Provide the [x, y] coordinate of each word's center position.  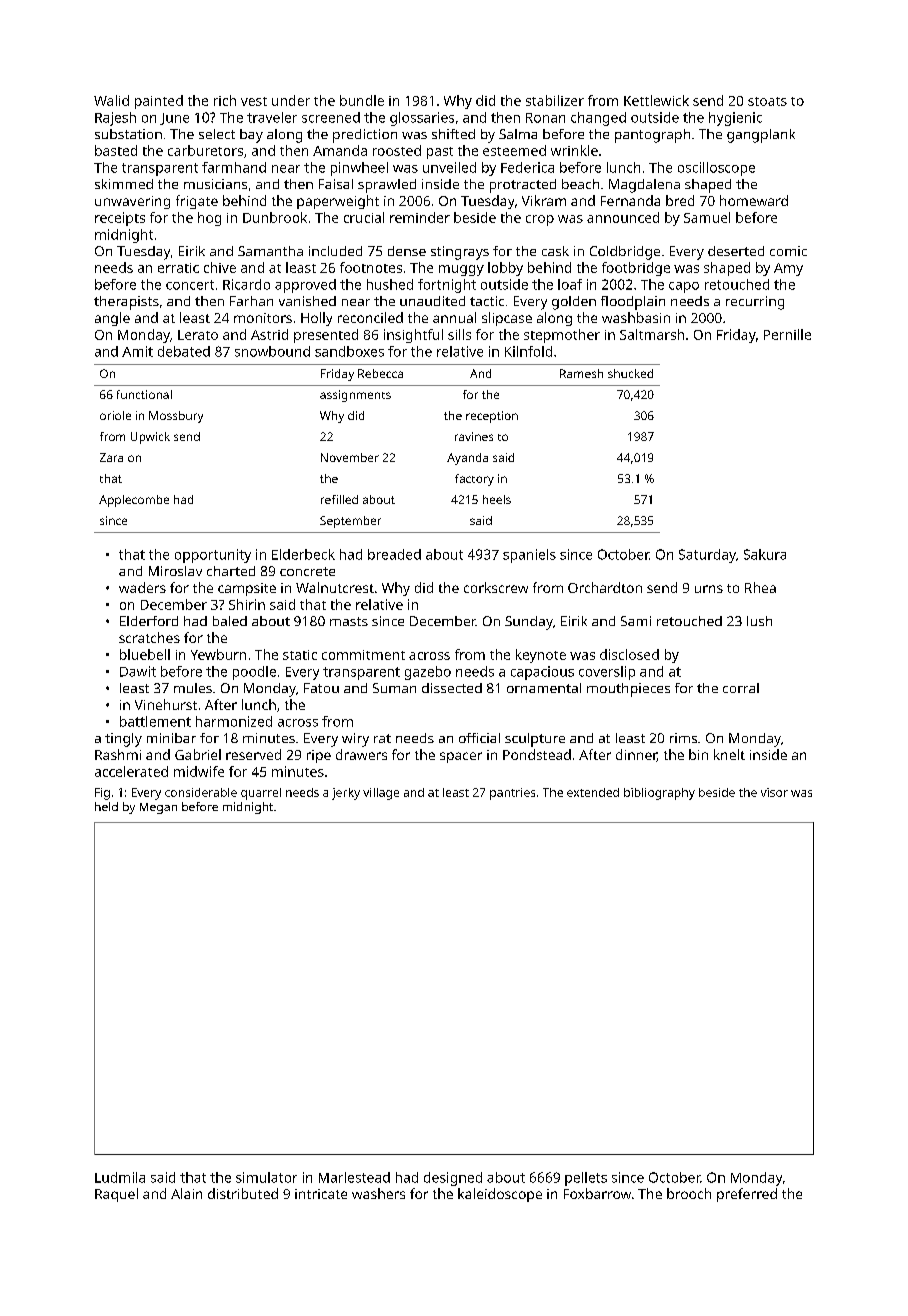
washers [378, 1193]
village [381, 794]
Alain [186, 1193]
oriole [115, 415]
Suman [394, 688]
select [217, 134]
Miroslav [175, 571]
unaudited [432, 301]
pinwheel [359, 169]
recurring [755, 303]
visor [774, 792]
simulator [266, 1177]
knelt [729, 754]
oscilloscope [716, 169]
